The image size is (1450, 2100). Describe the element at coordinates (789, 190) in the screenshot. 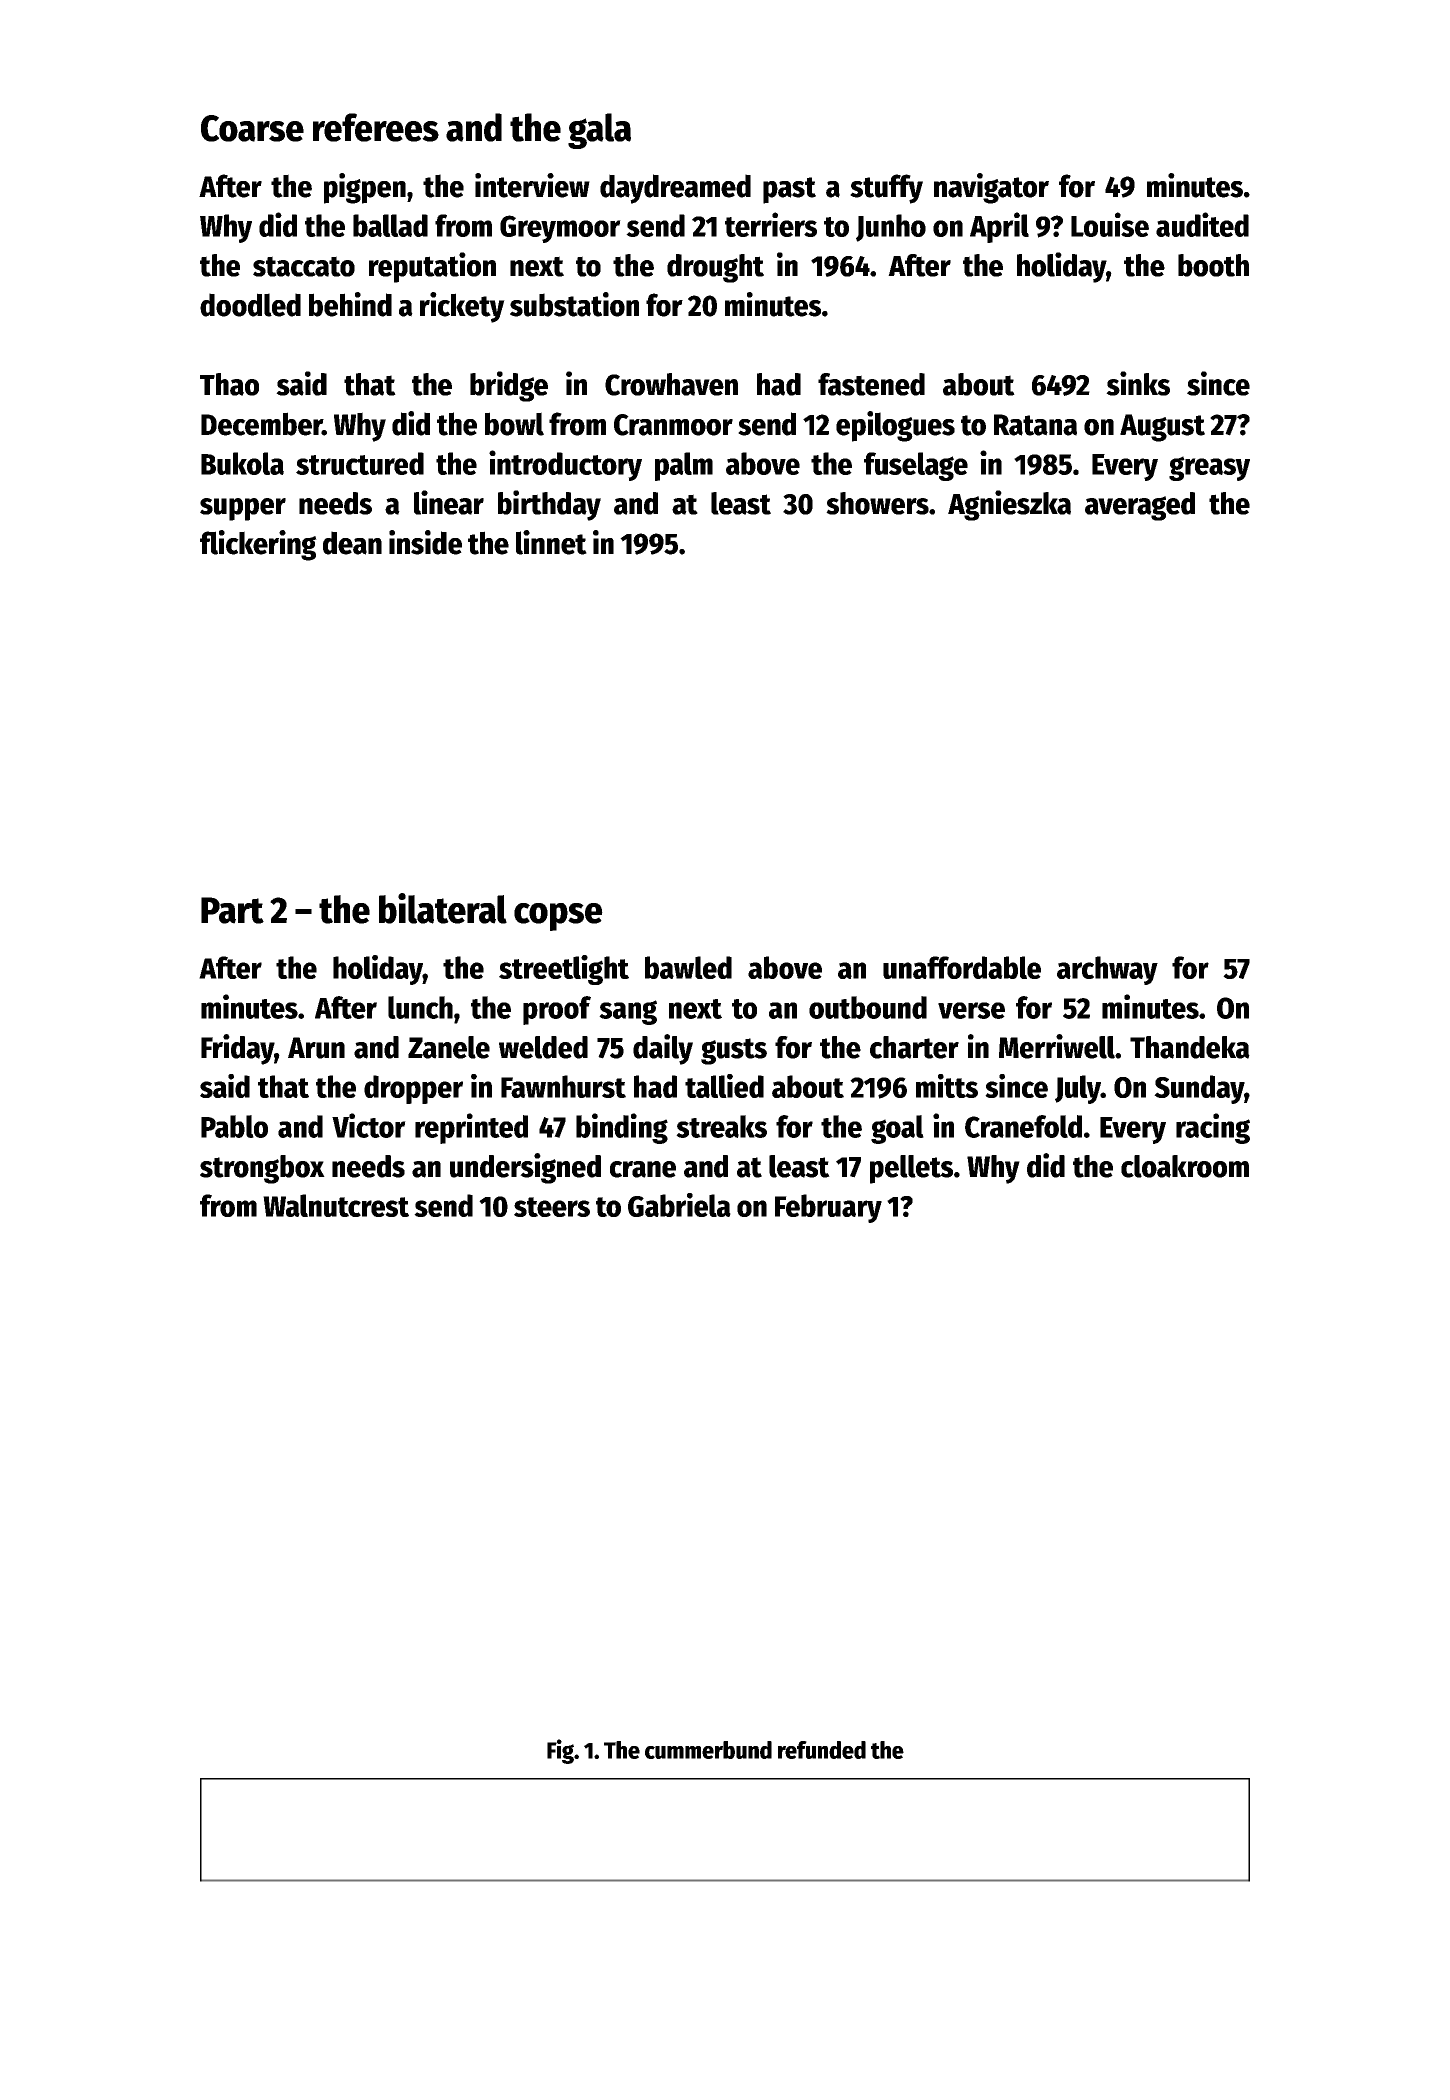

I see `past` at that location.
